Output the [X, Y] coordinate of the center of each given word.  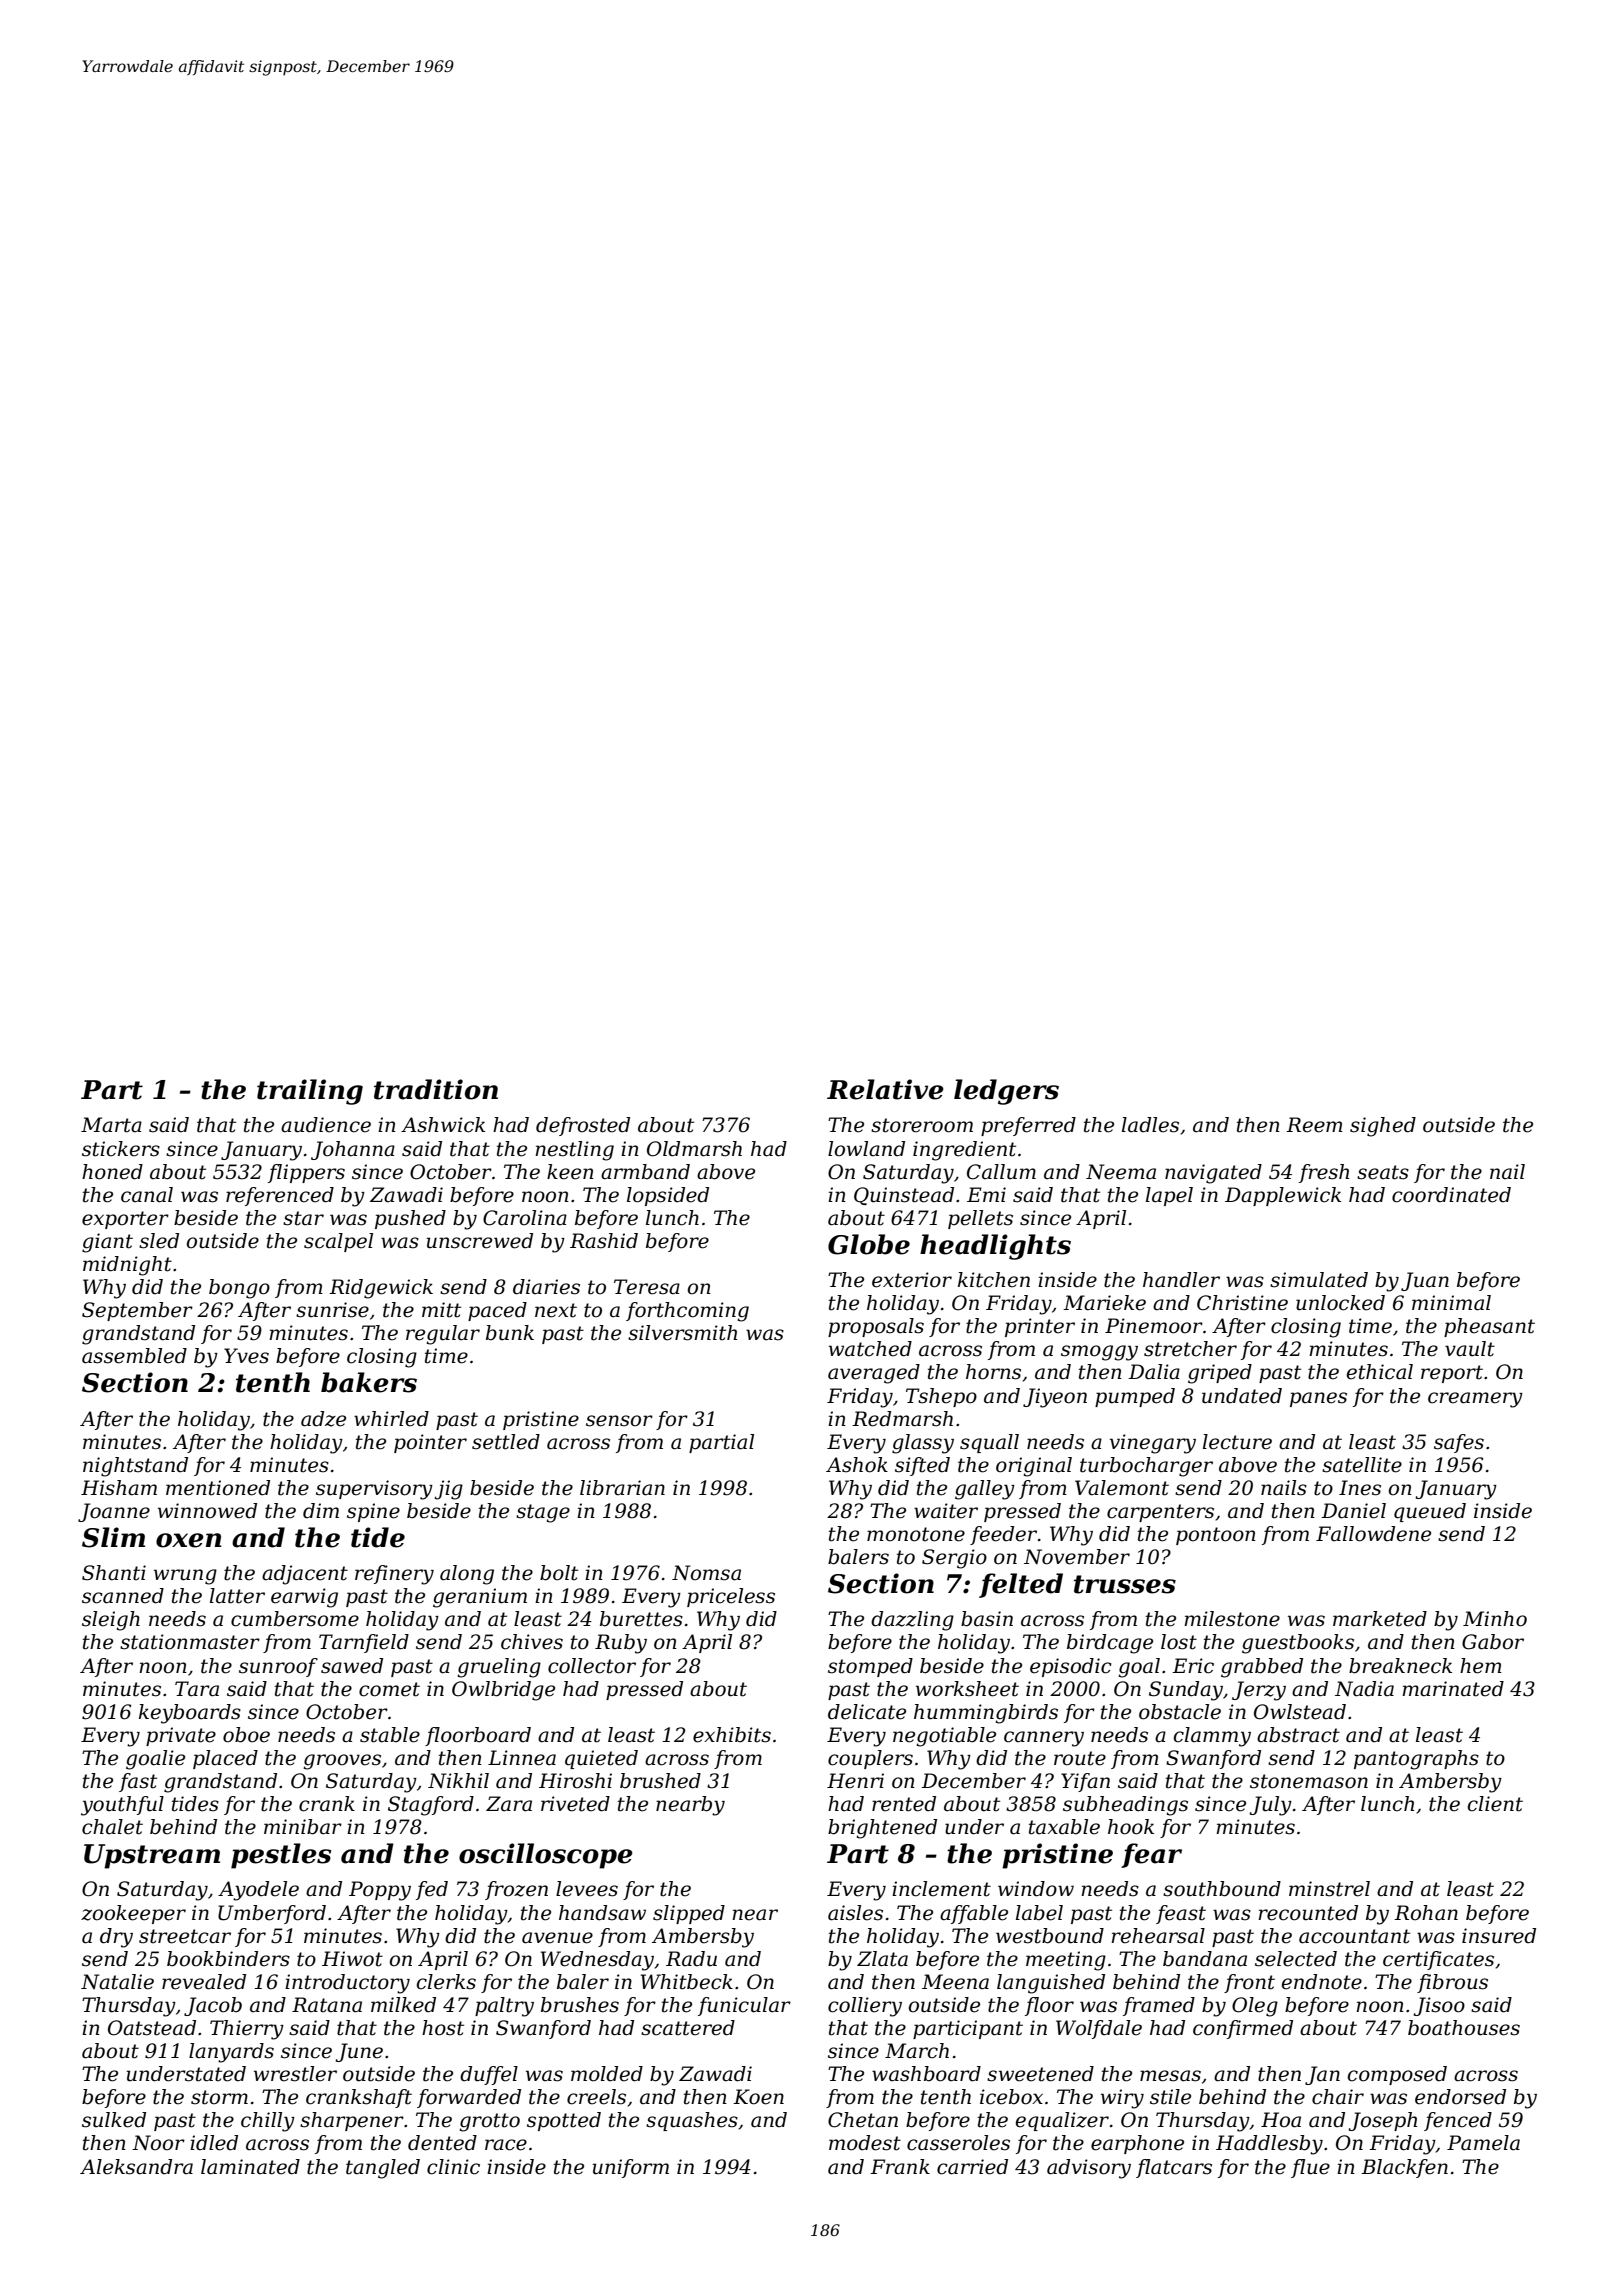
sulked [114, 2120]
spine [373, 1512]
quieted [601, 1759]
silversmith [682, 1333]
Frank [900, 2167]
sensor [619, 1421]
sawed [352, 1666]
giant [107, 1243]
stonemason [1309, 1781]
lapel [1169, 1196]
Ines [1360, 1488]
